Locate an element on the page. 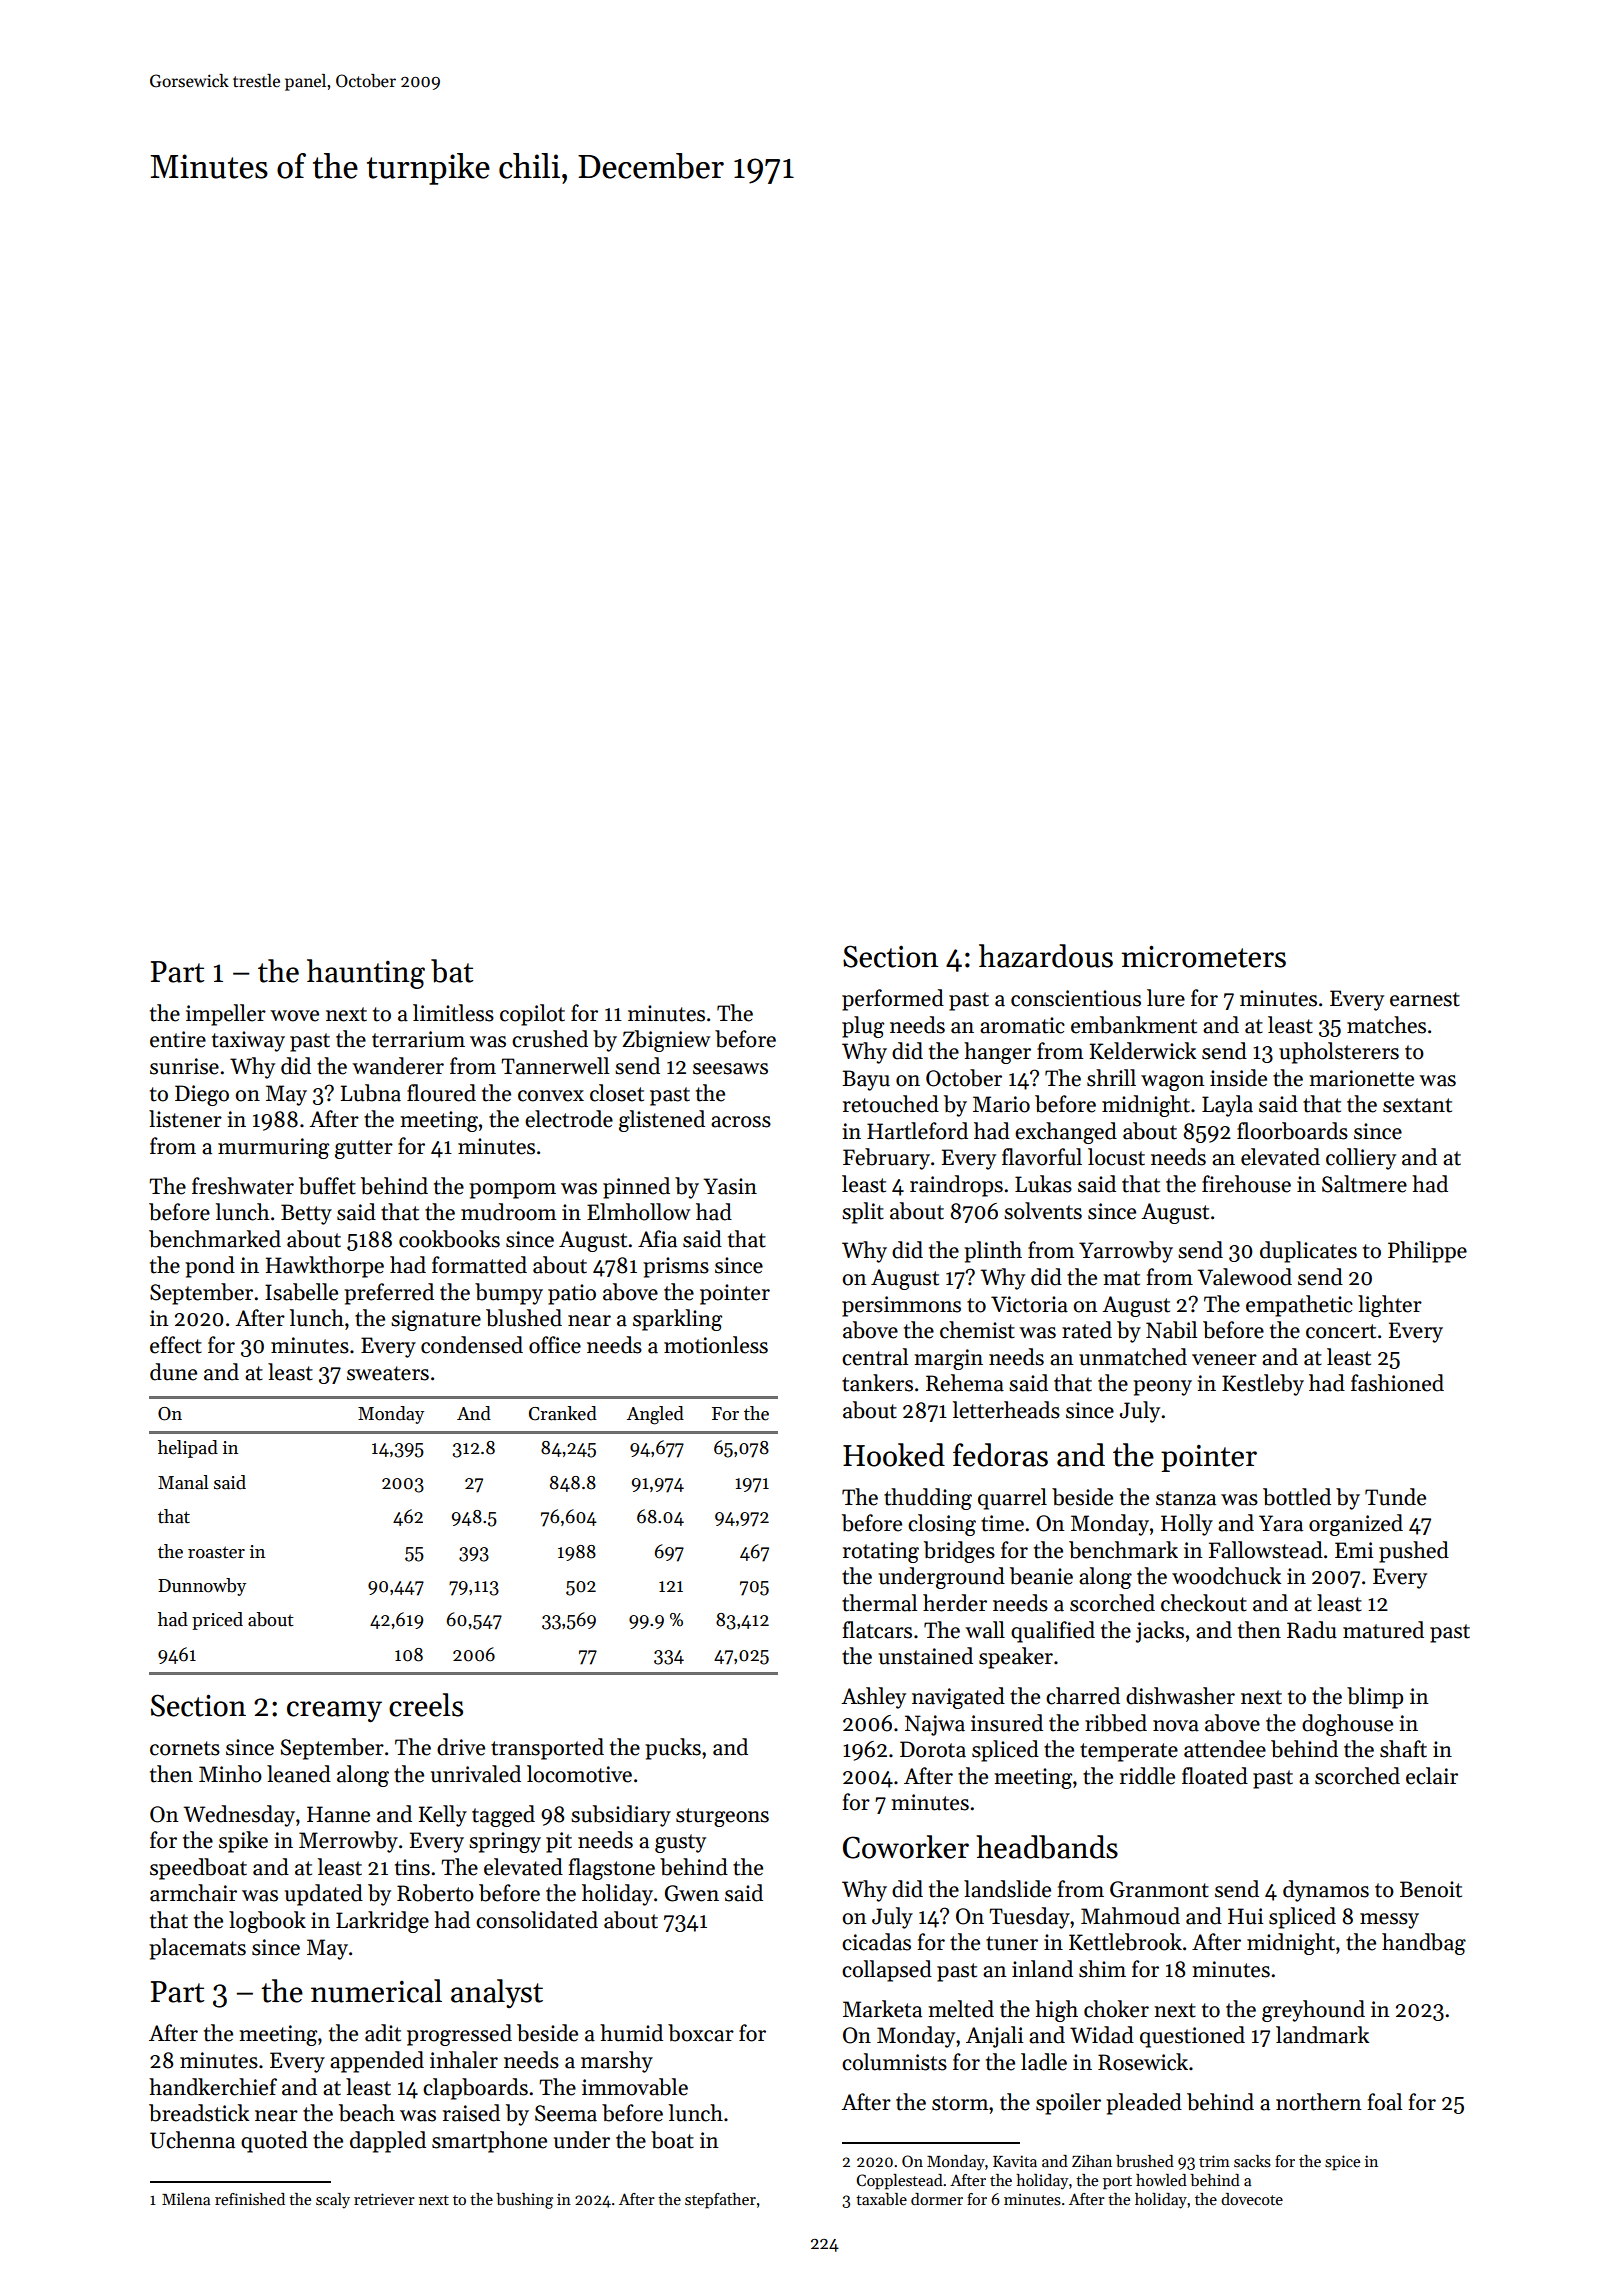  Milena is located at coordinates (186, 2199).
